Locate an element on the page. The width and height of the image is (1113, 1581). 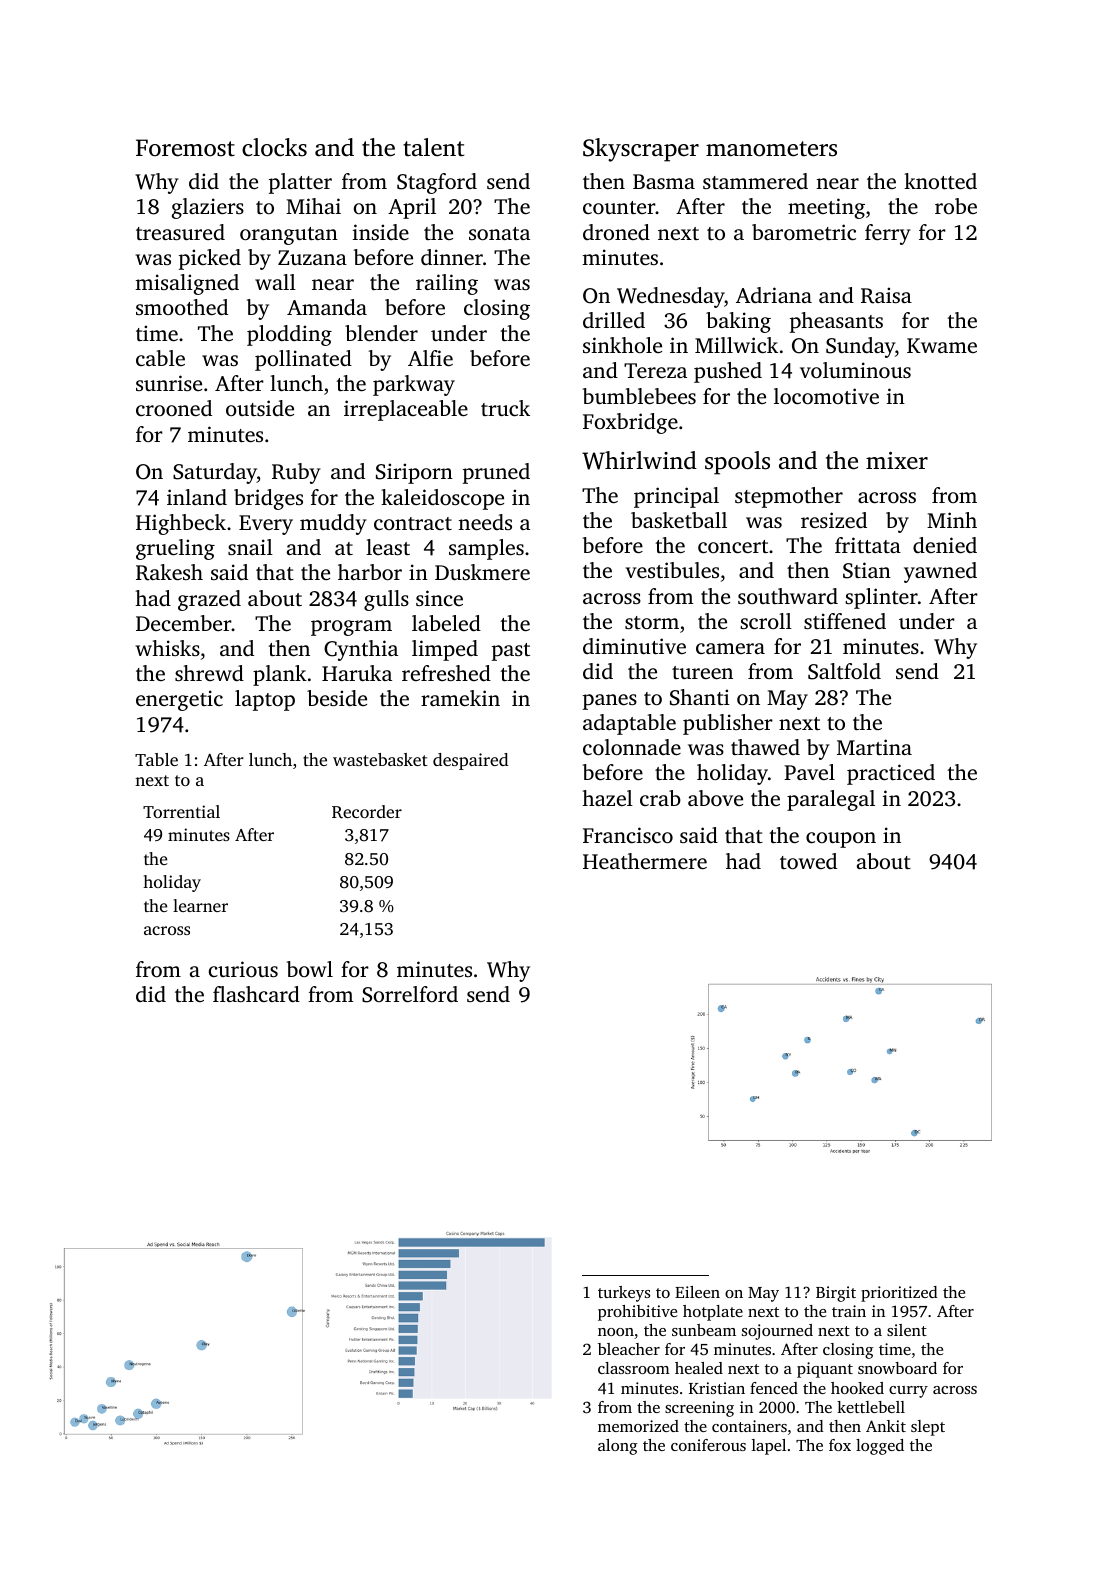
memorized is located at coordinates (638, 1426).
